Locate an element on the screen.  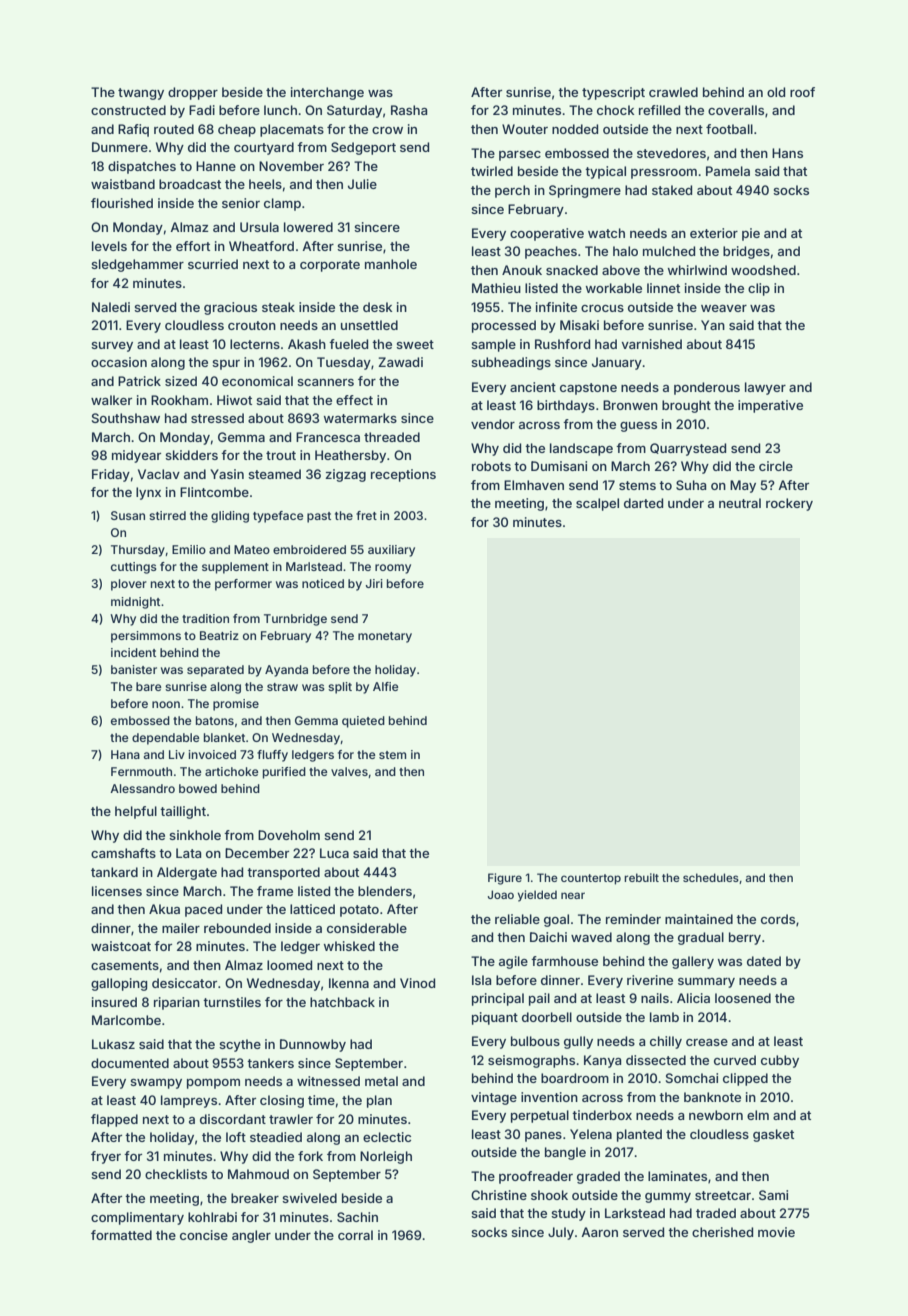
Luca is located at coordinates (334, 853).
